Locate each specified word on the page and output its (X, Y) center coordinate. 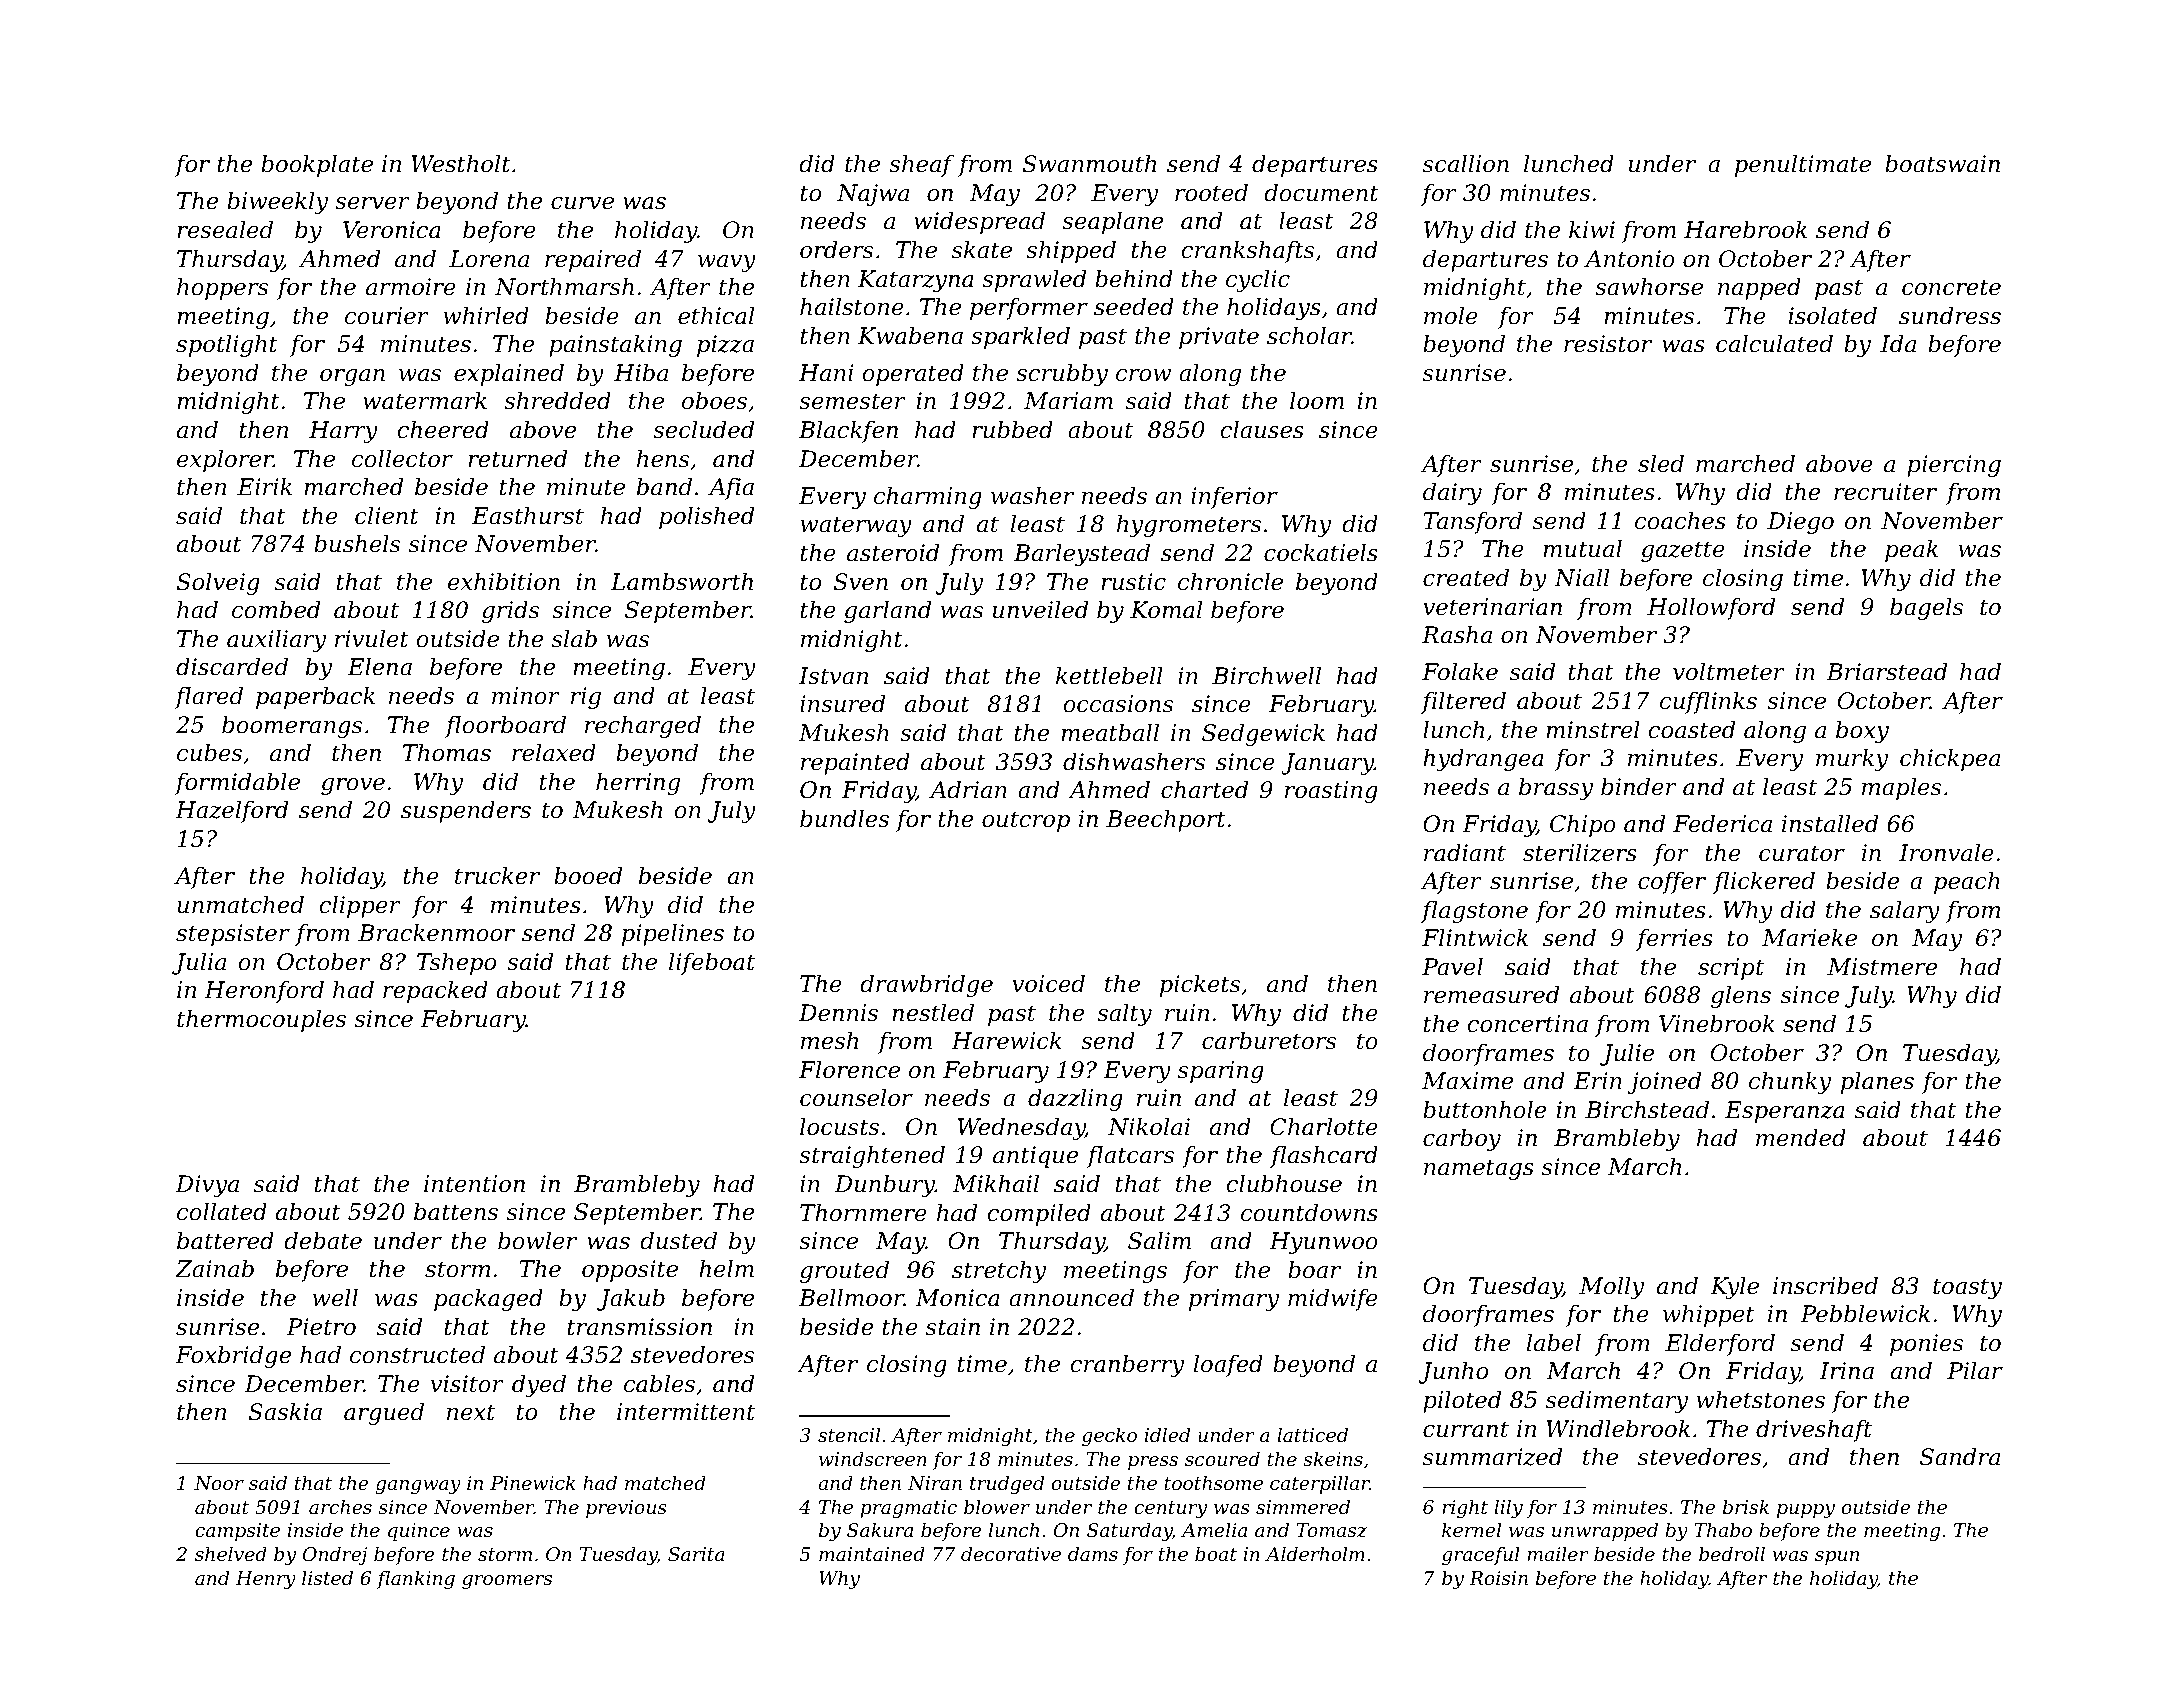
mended (1801, 1138)
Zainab (214, 1269)
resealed (225, 230)
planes (1877, 1083)
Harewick (1006, 1041)
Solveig (218, 584)
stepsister (233, 935)
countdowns (1309, 1213)
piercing (1954, 466)
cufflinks (1708, 703)
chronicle (1230, 582)
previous (626, 1509)
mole (1451, 316)
